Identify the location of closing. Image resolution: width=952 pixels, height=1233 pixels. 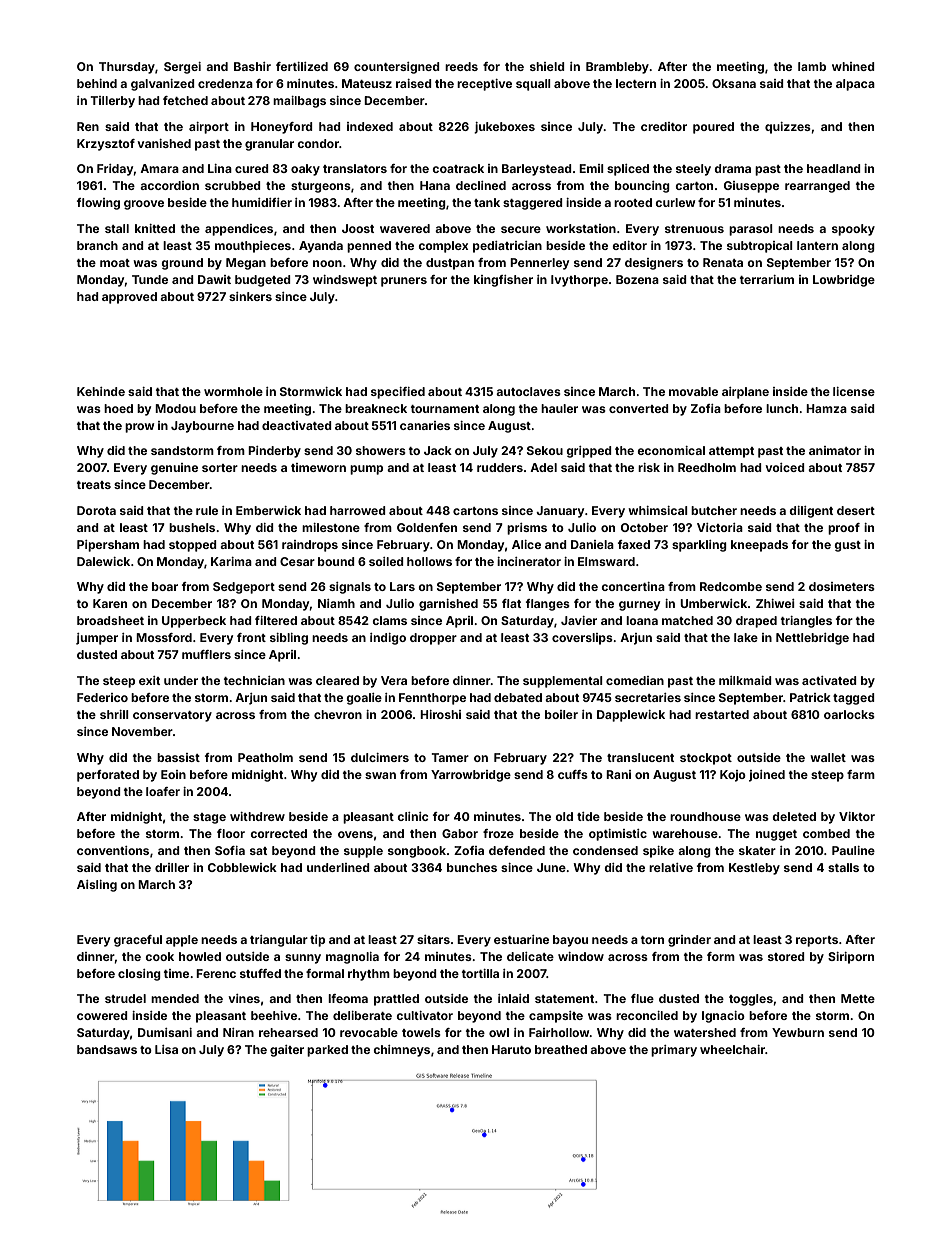
(139, 975).
